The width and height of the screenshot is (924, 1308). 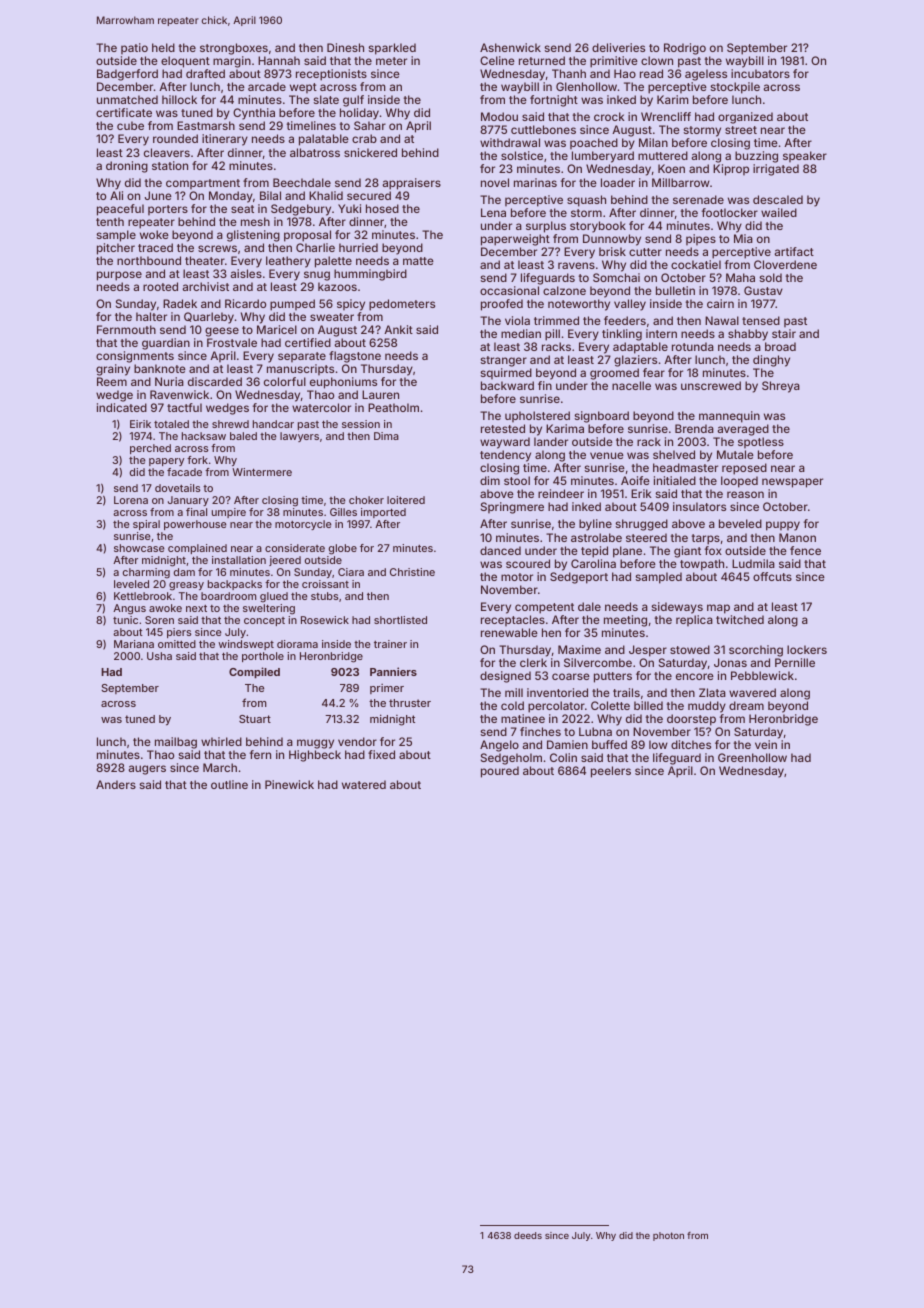 What do you see at coordinates (497, 60) in the screenshot?
I see `Celine` at bounding box center [497, 60].
